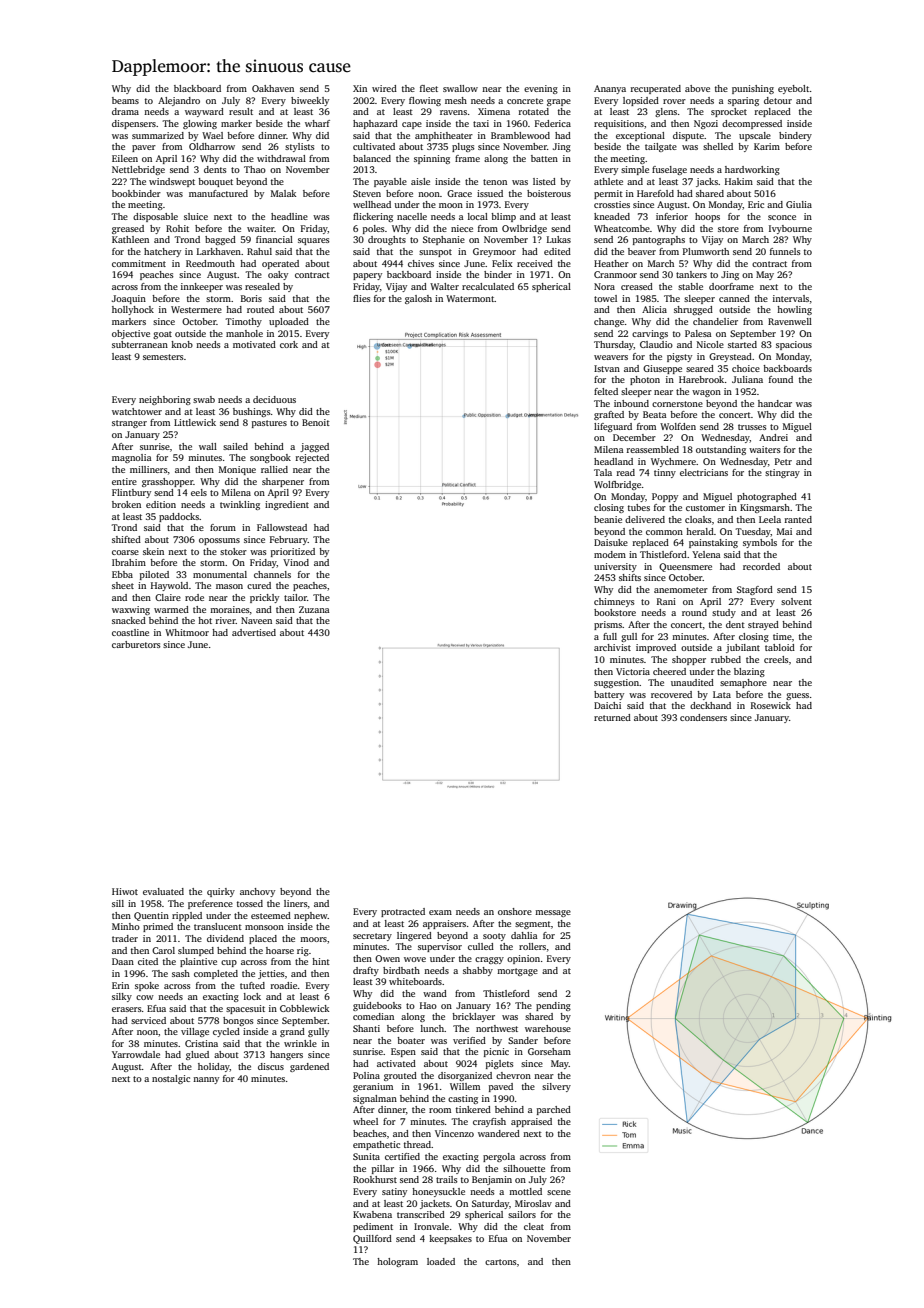  What do you see at coordinates (799, 204) in the screenshot?
I see `Giulia` at bounding box center [799, 204].
